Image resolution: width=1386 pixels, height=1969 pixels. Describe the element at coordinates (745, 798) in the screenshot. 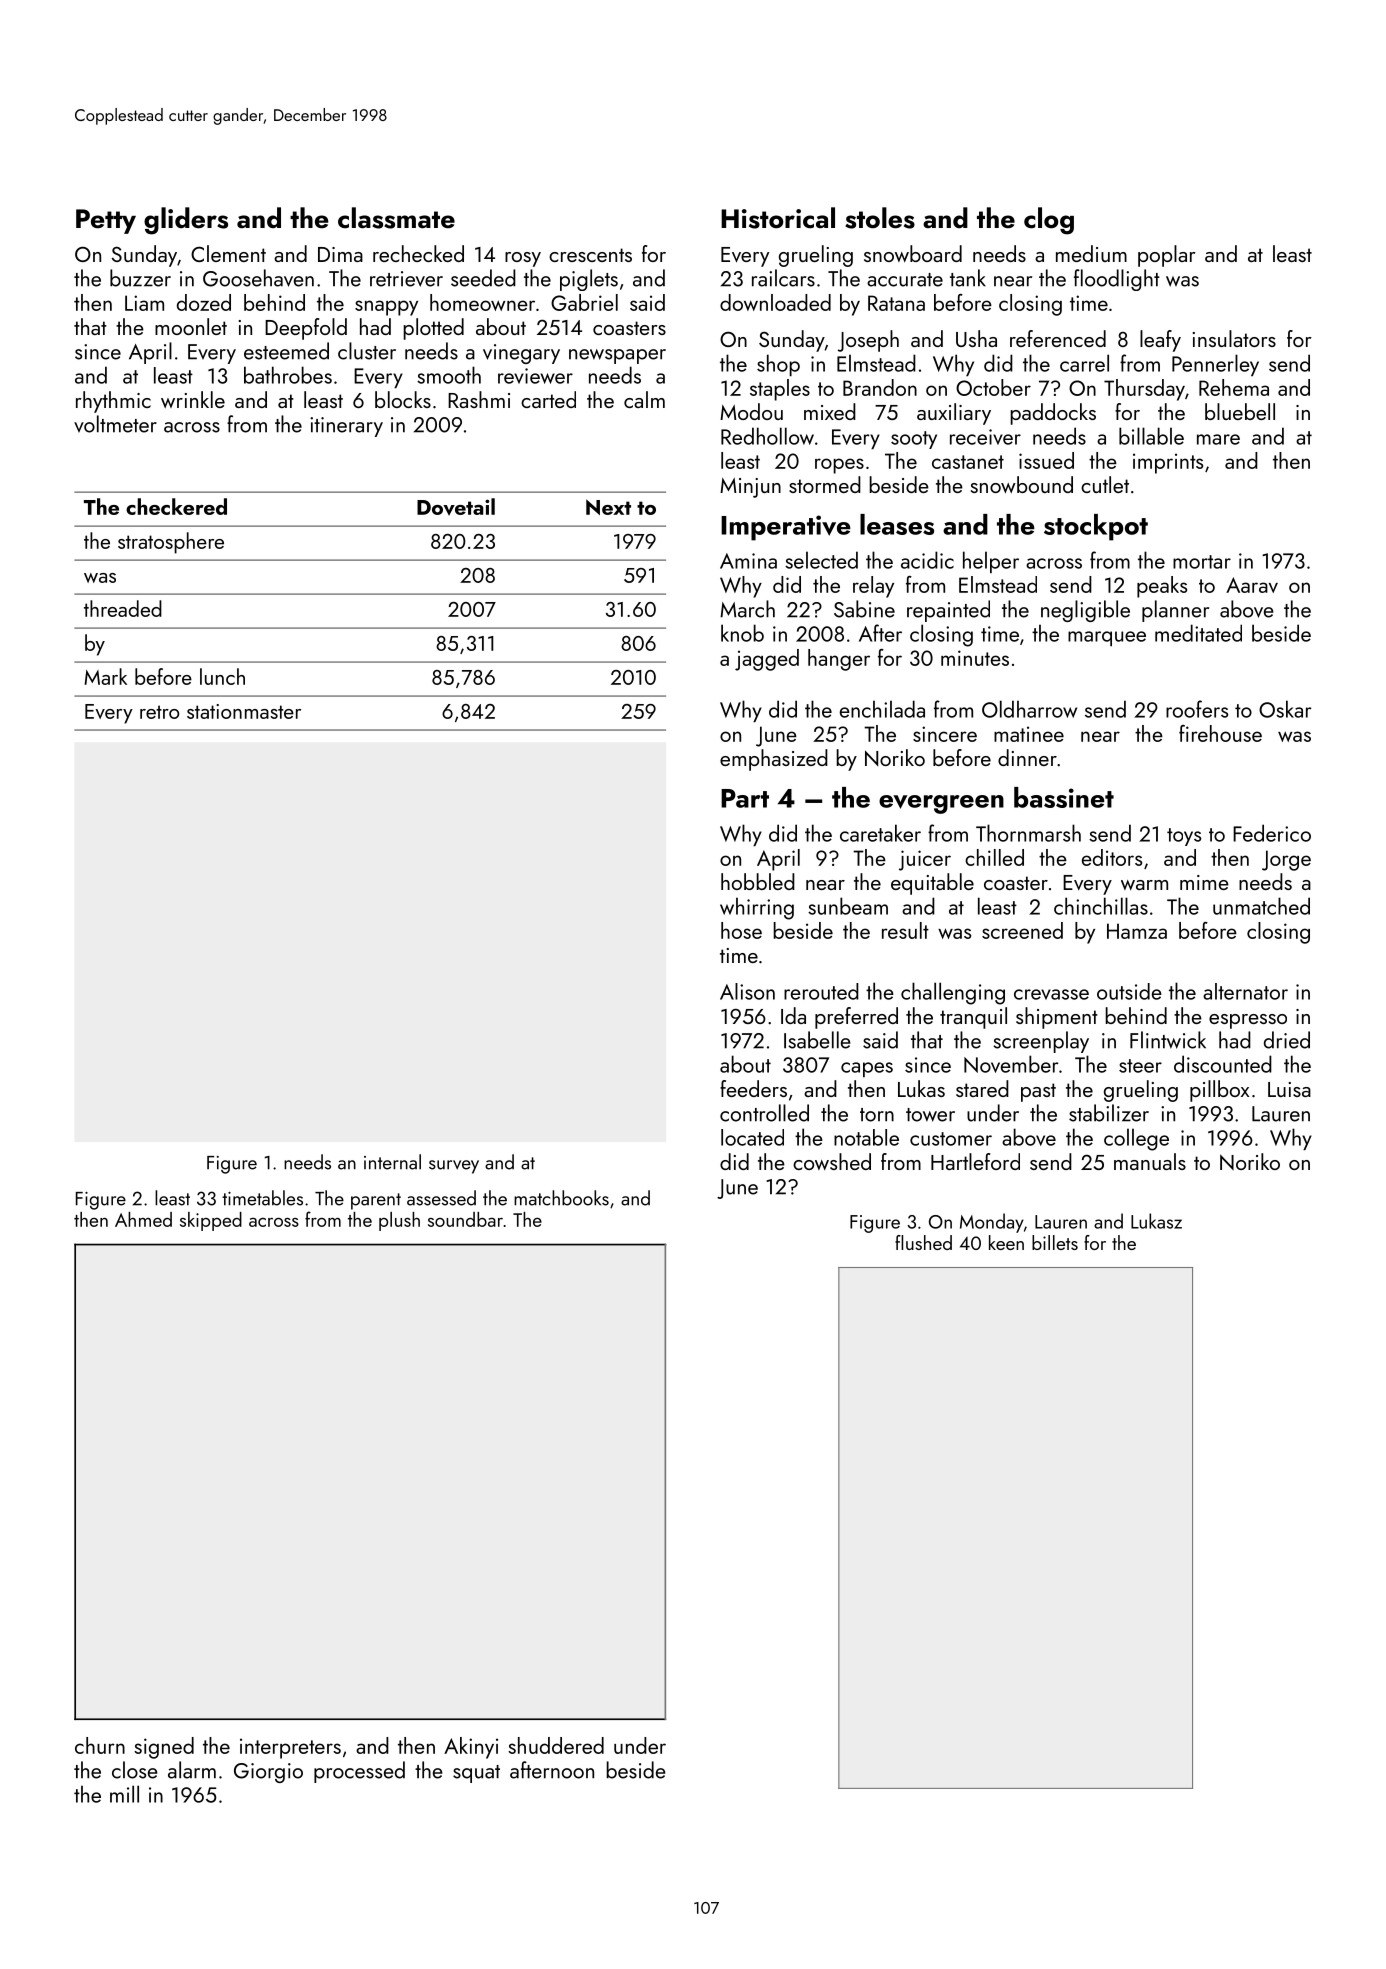

I see `Part` at that location.
